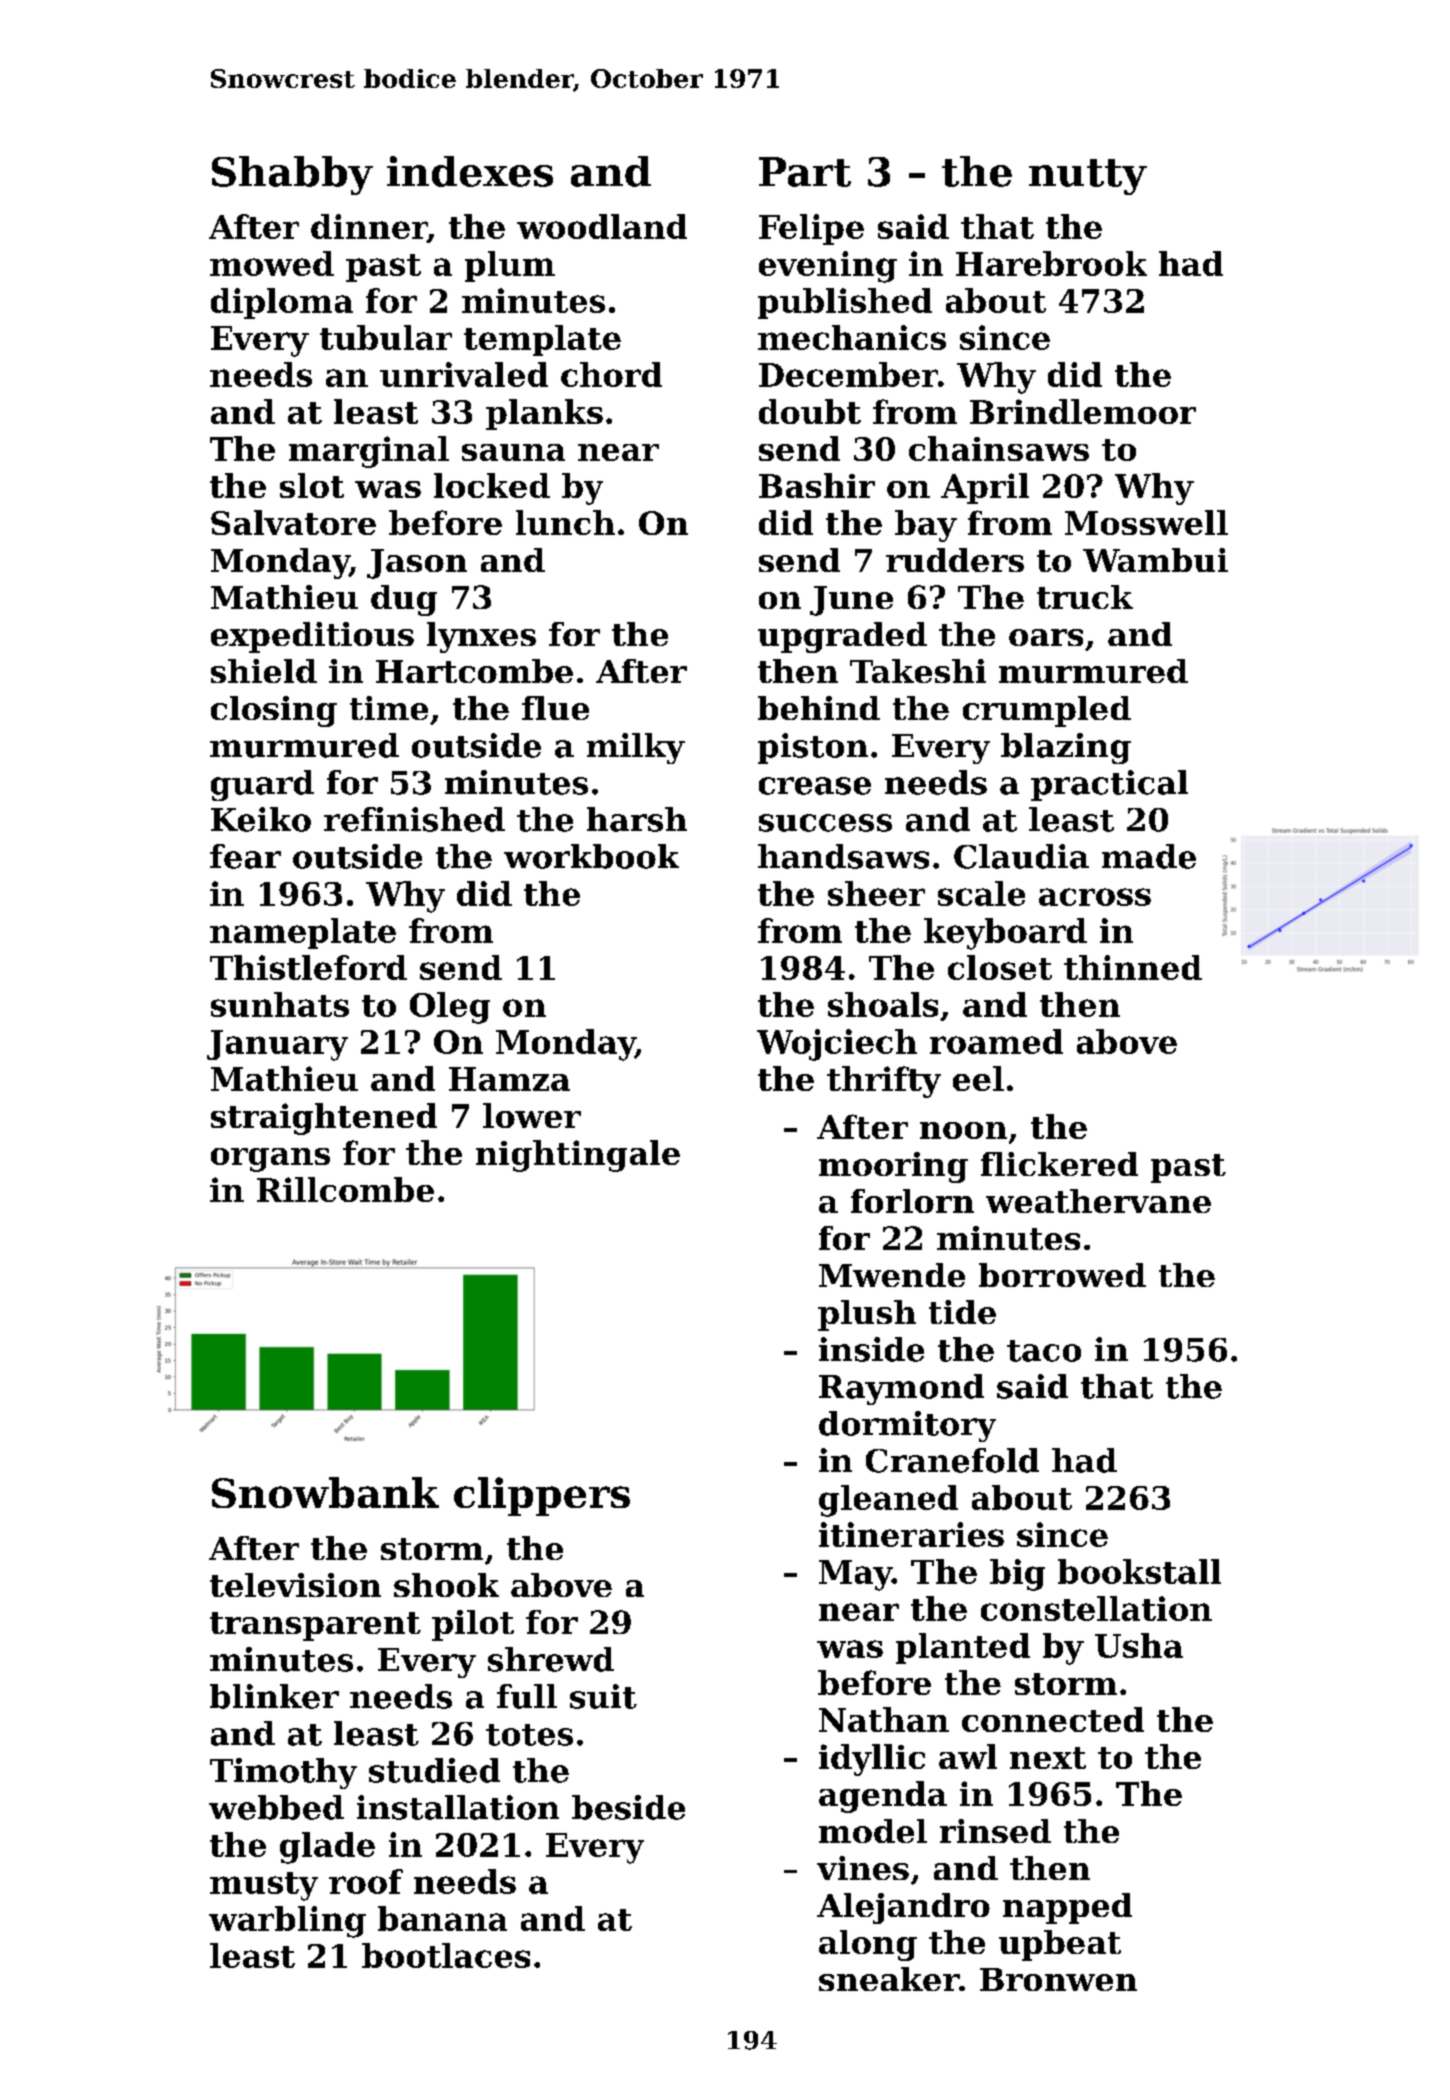  I want to click on crease, so click(815, 786).
